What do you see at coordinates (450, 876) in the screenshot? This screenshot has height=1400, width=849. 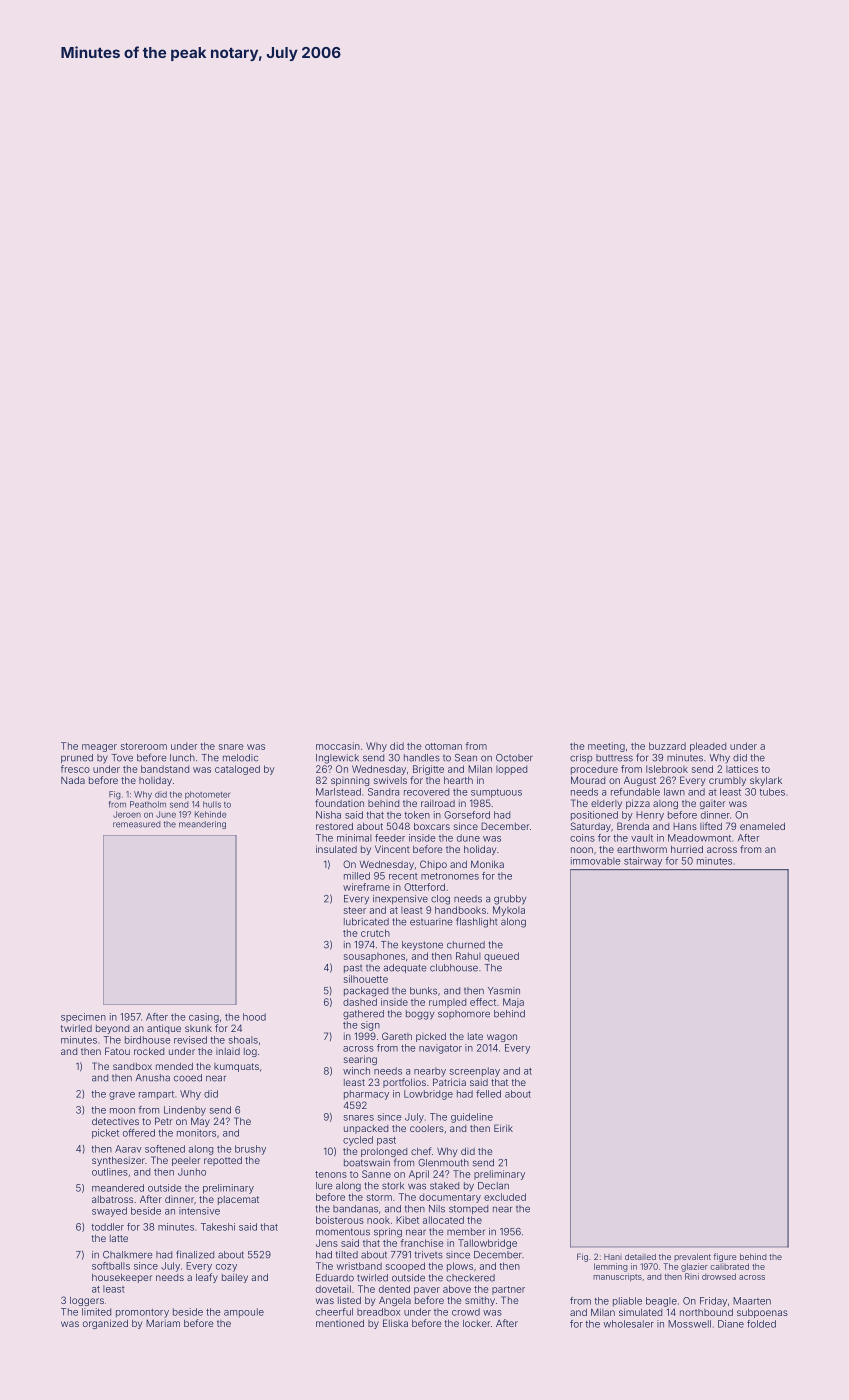 I see `metronomes` at bounding box center [450, 876].
